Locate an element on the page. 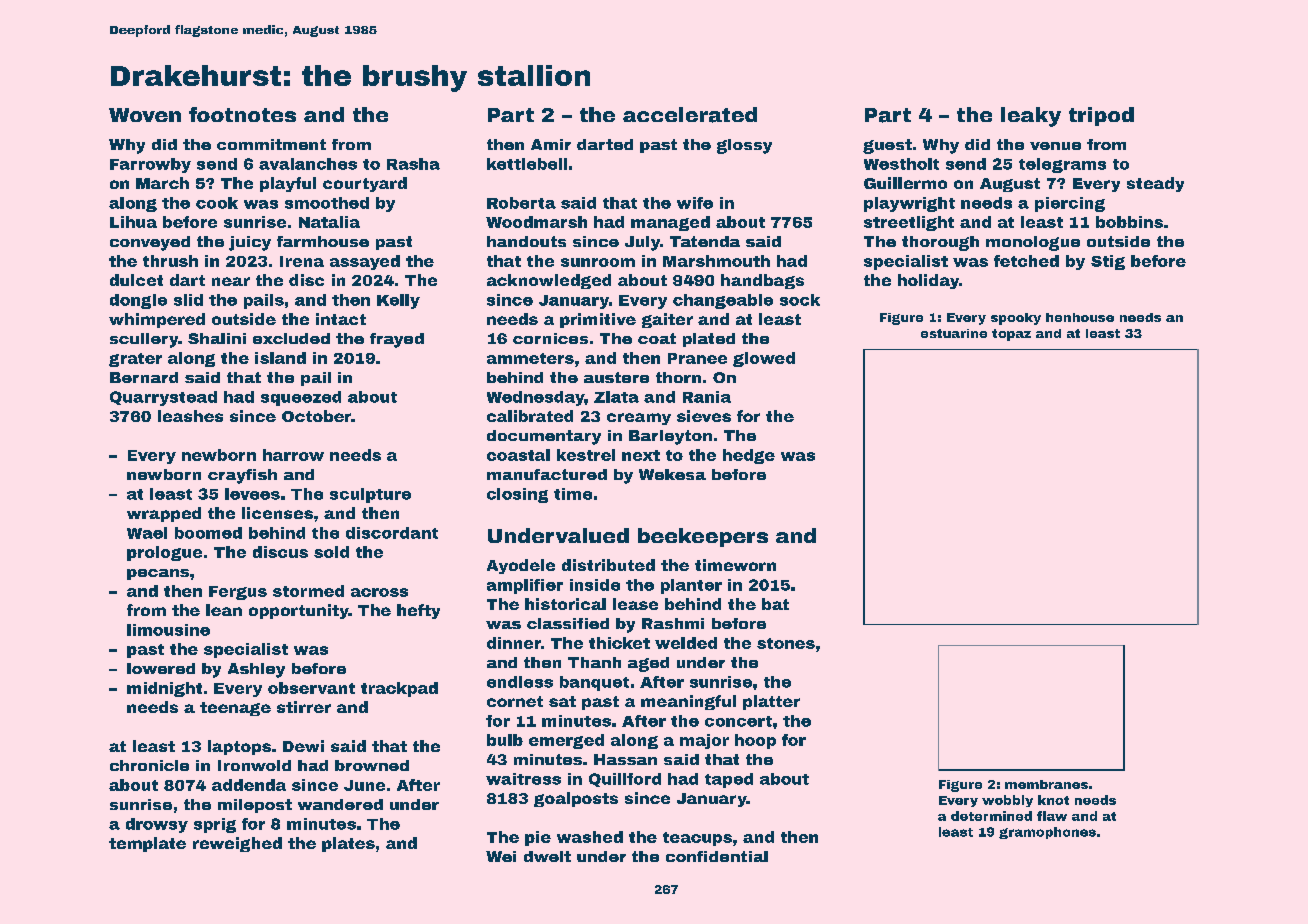 This document has width=1308, height=924. hedge is located at coordinates (749, 456).
